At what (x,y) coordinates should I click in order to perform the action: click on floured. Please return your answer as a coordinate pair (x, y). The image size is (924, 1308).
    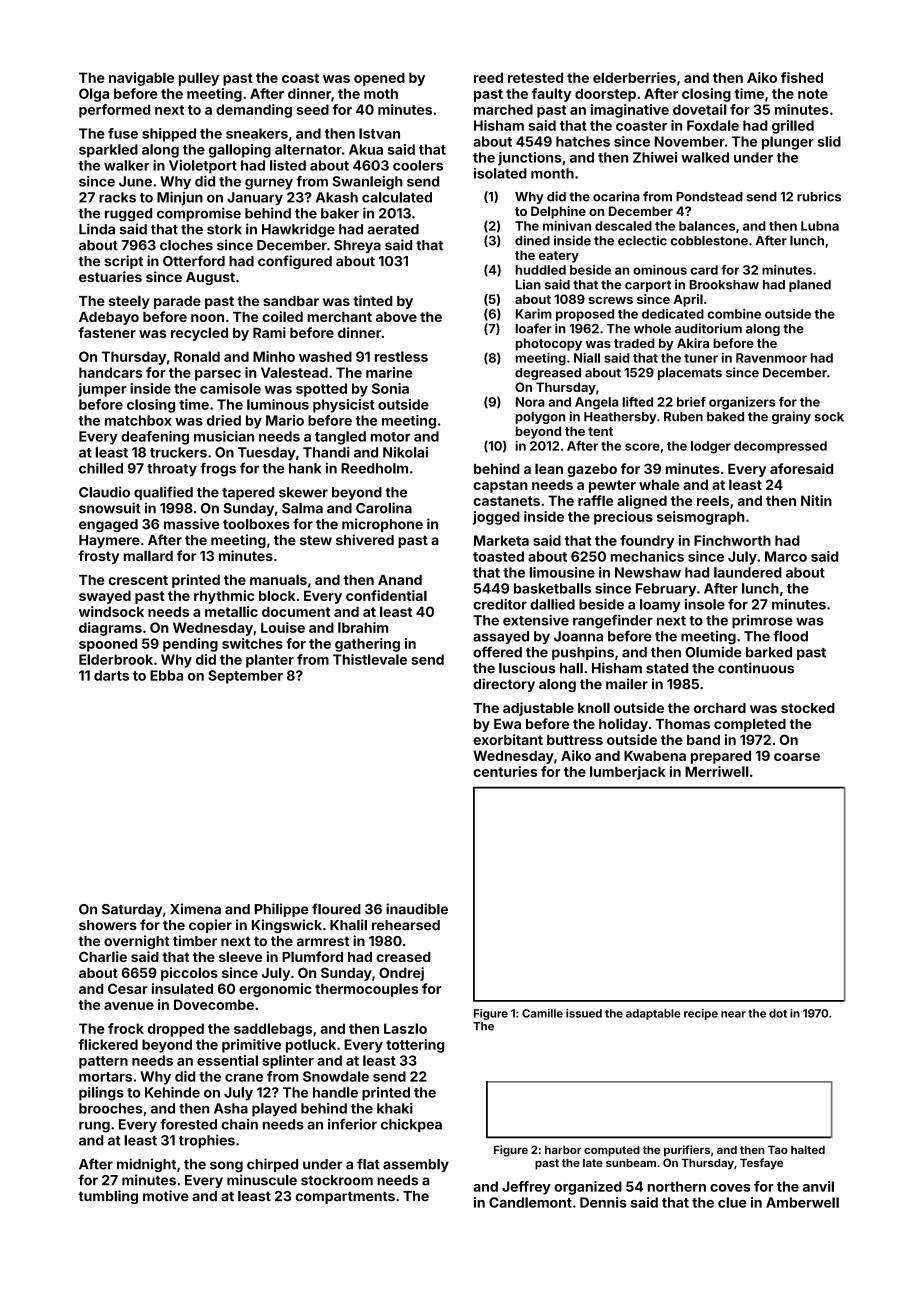
    Looking at the image, I should click on (336, 909).
